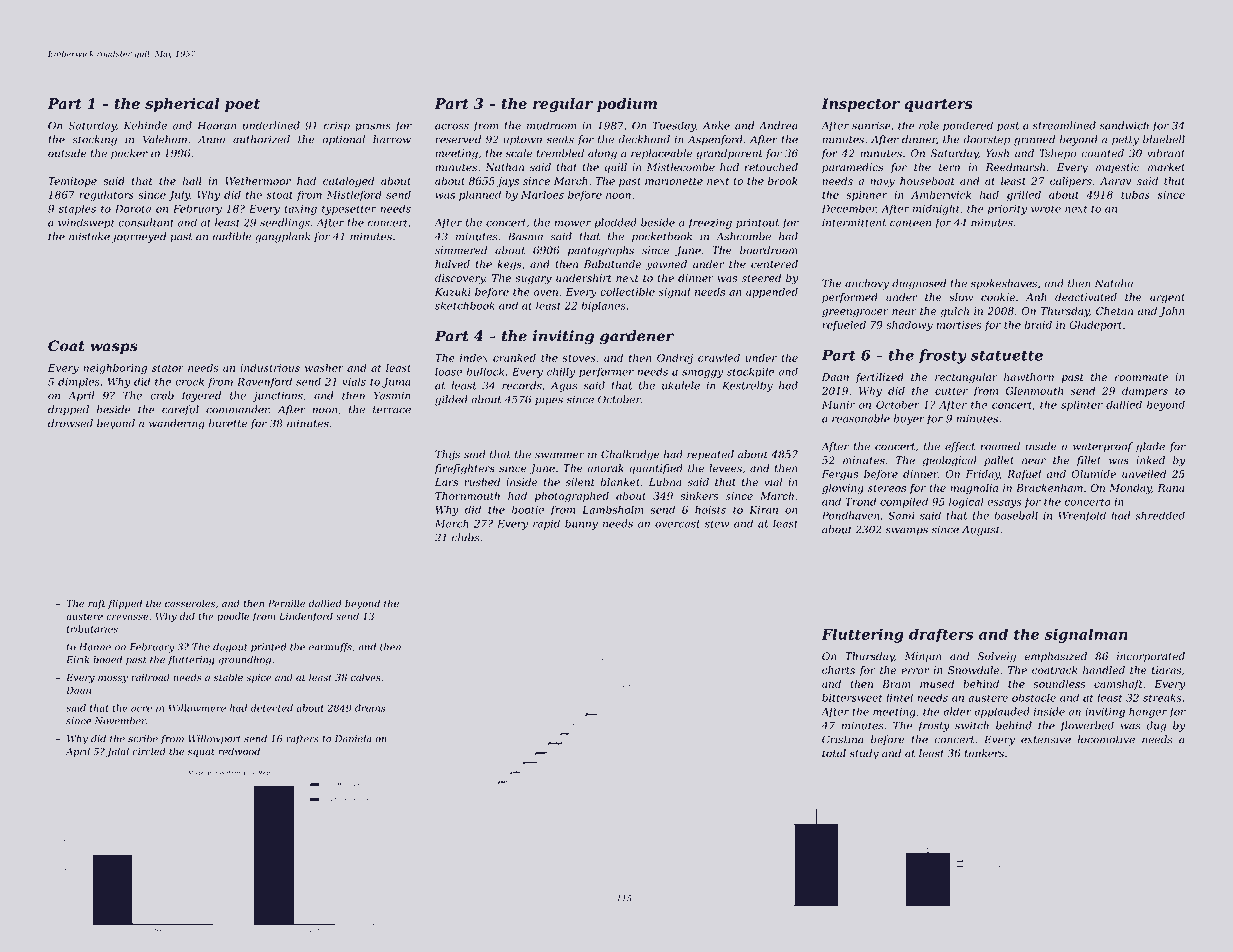 The height and width of the screenshot is (952, 1233). What do you see at coordinates (228, 677) in the screenshot?
I see `stable` at bounding box center [228, 677].
